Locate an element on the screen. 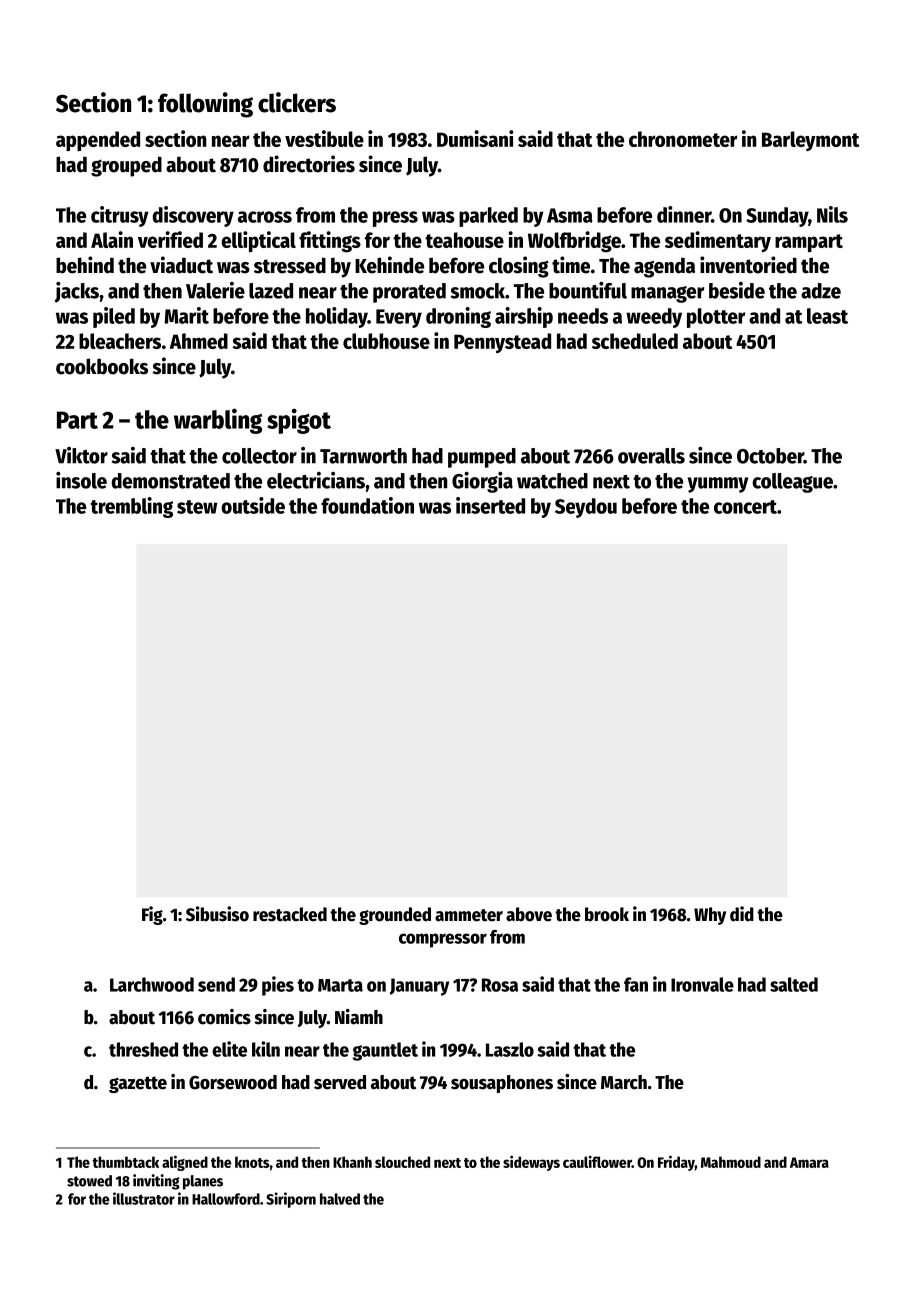 The height and width of the screenshot is (1308, 924). Nils is located at coordinates (832, 214).
